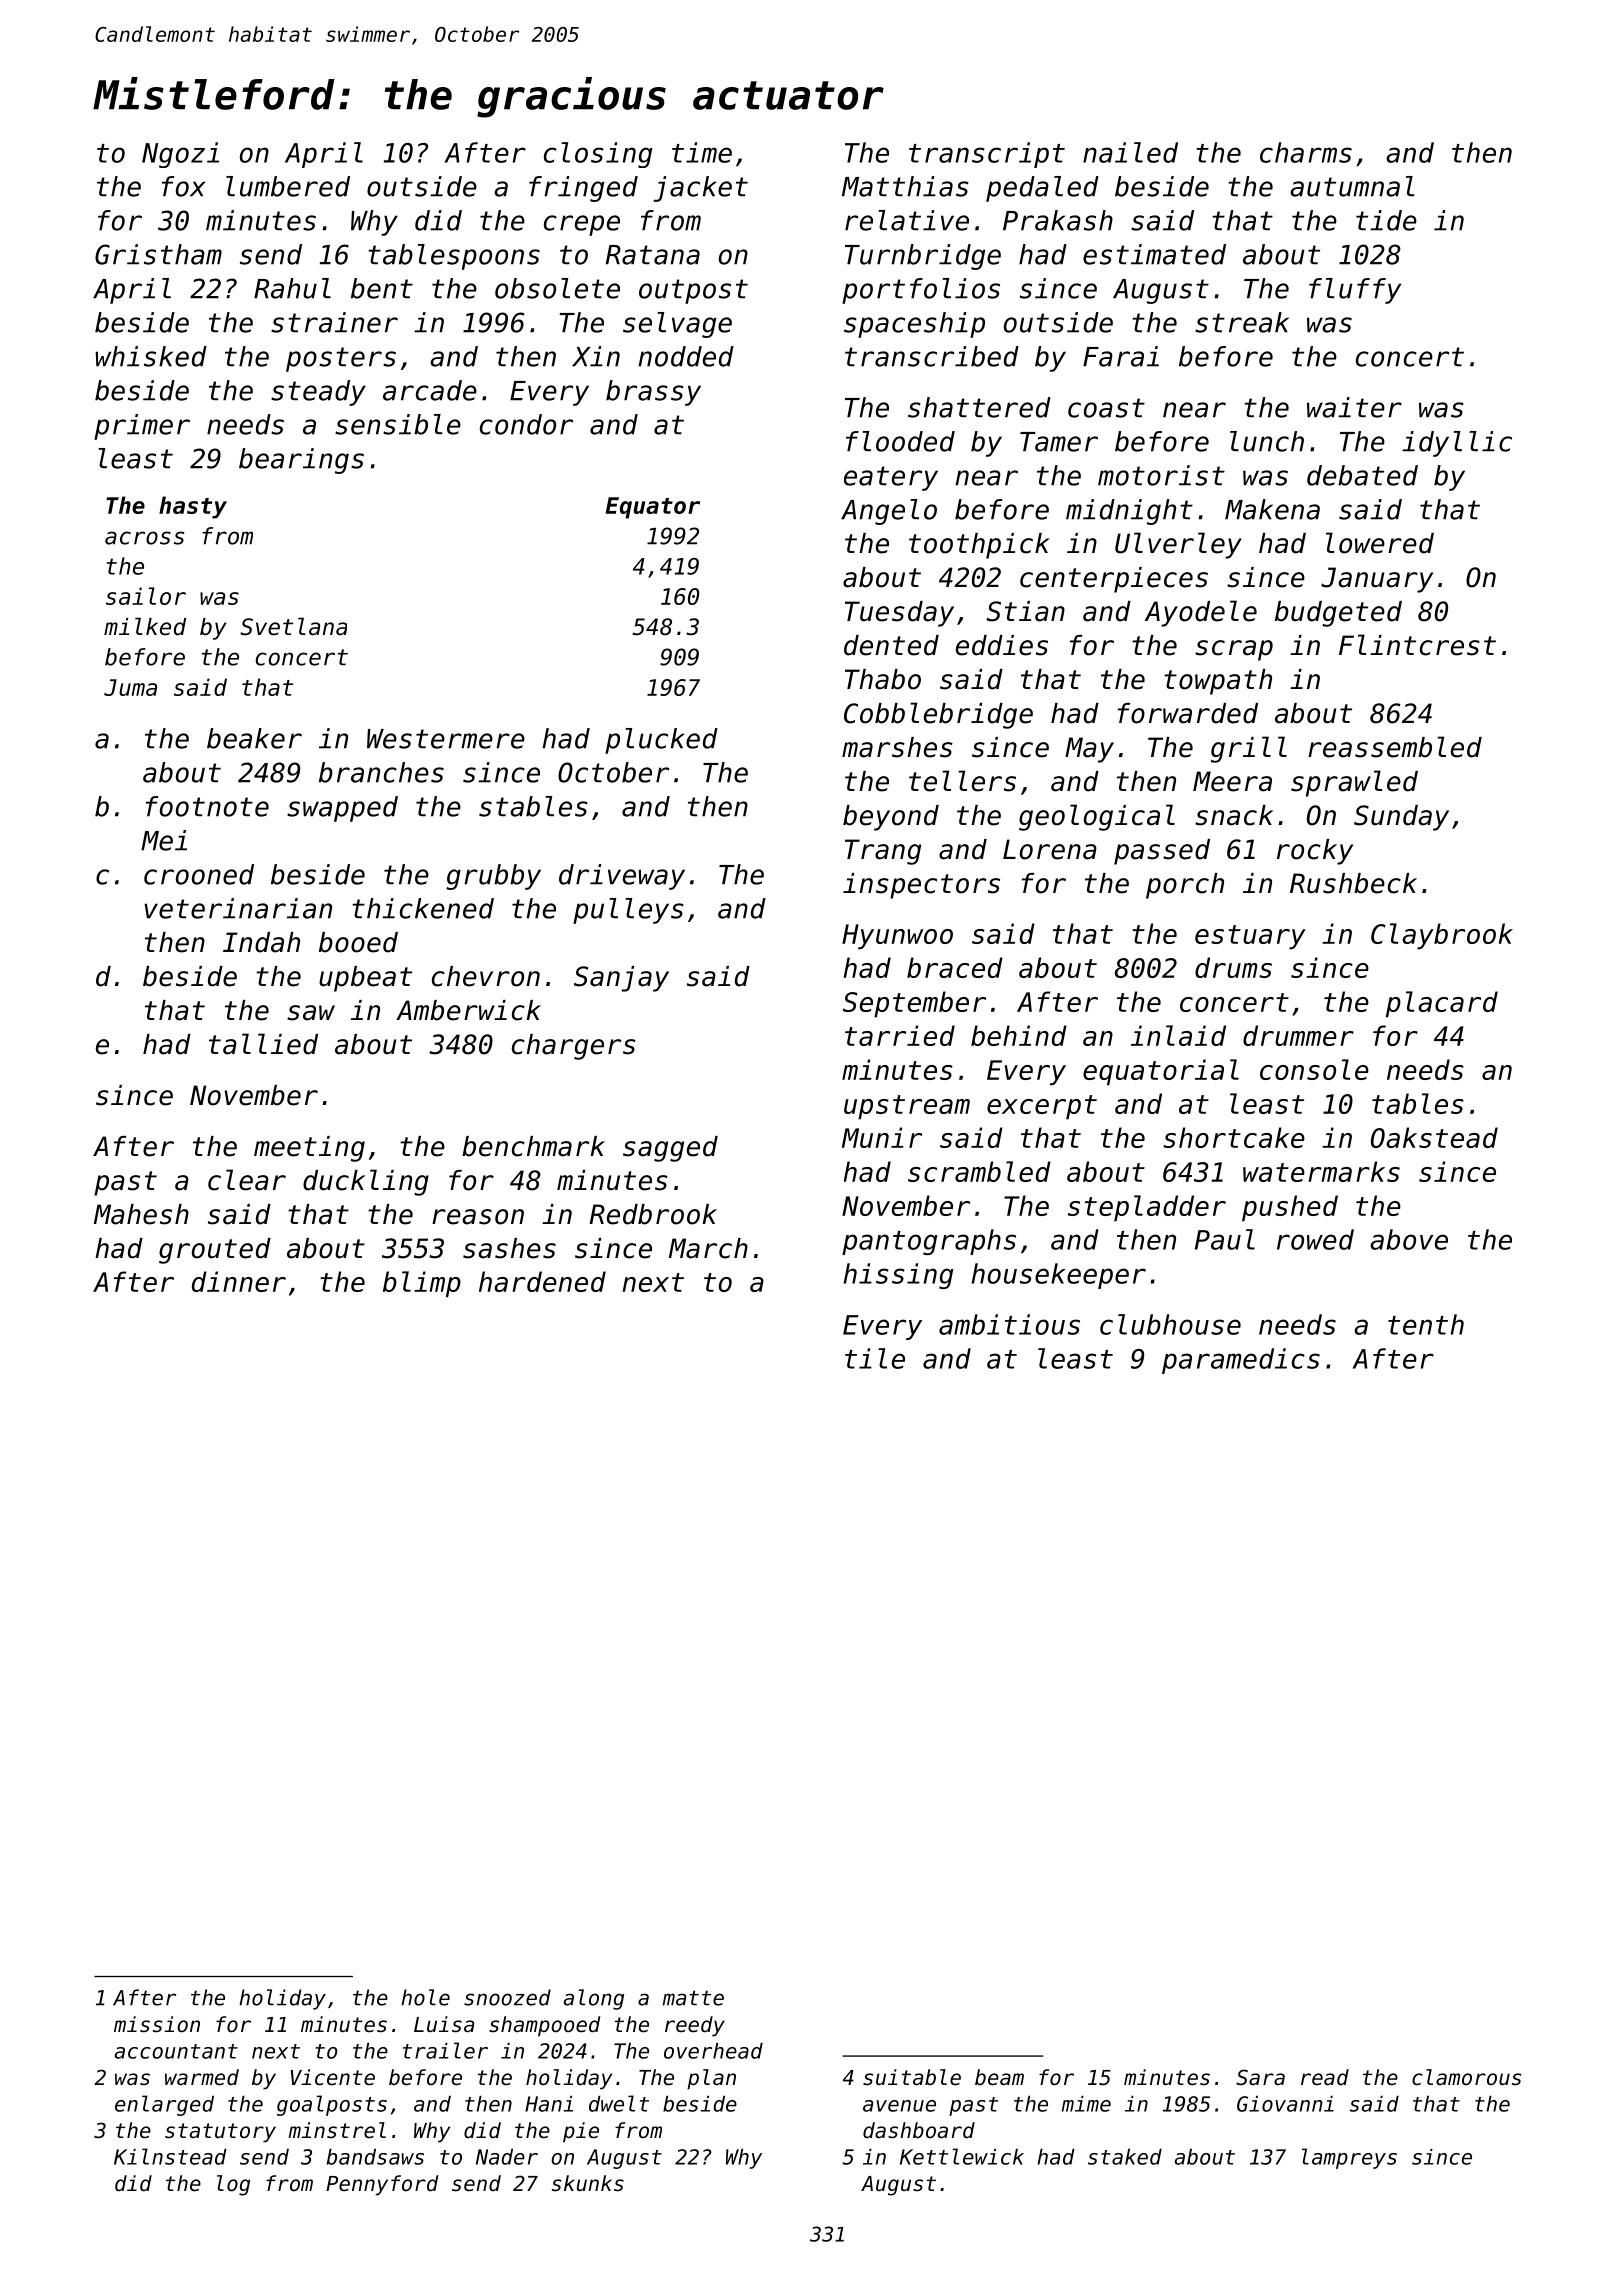 The image size is (1620, 2292). Describe the element at coordinates (1442, 1004) in the screenshot. I see `placard` at that location.
